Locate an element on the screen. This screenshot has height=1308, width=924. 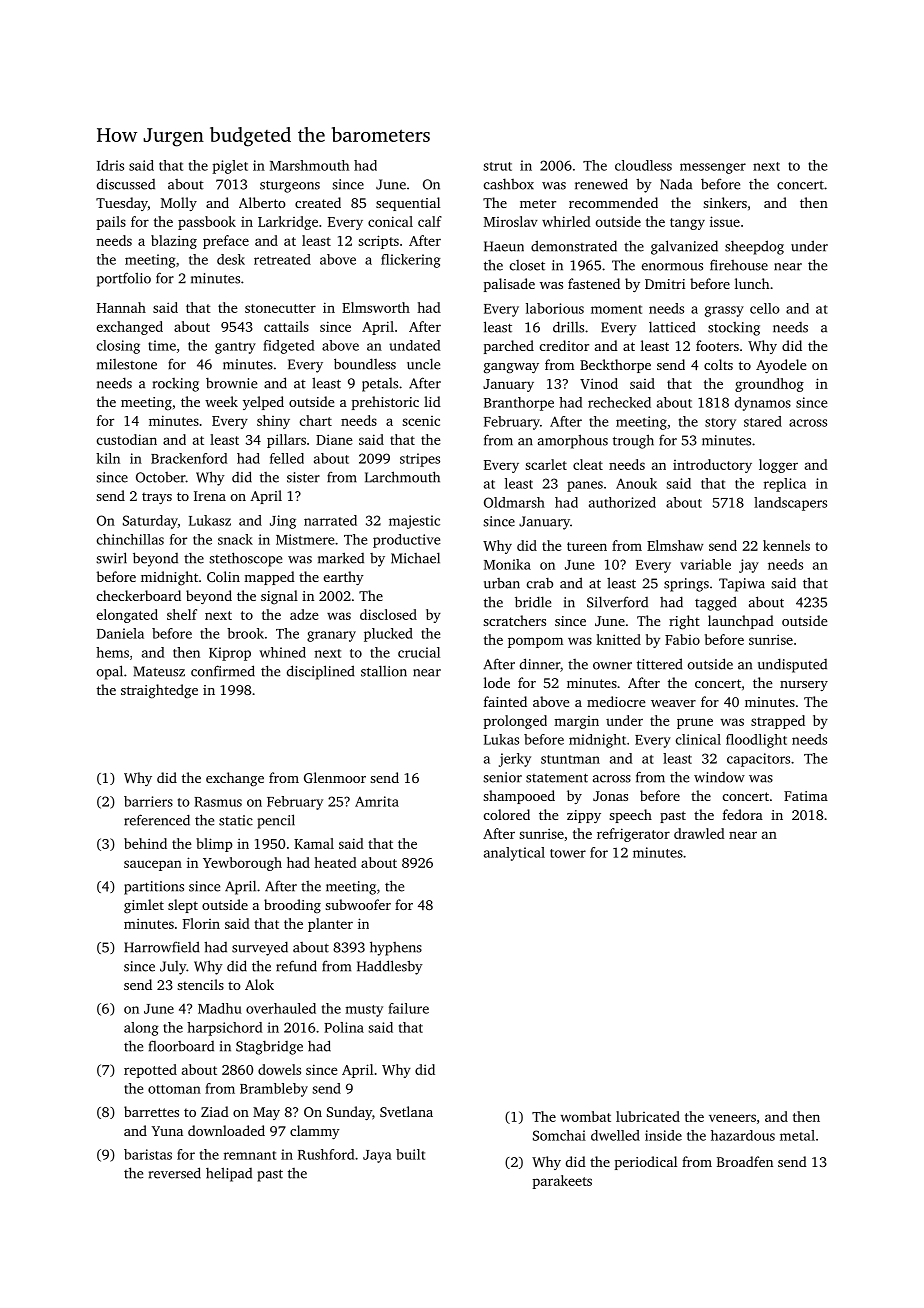
strapped is located at coordinates (778, 722).
